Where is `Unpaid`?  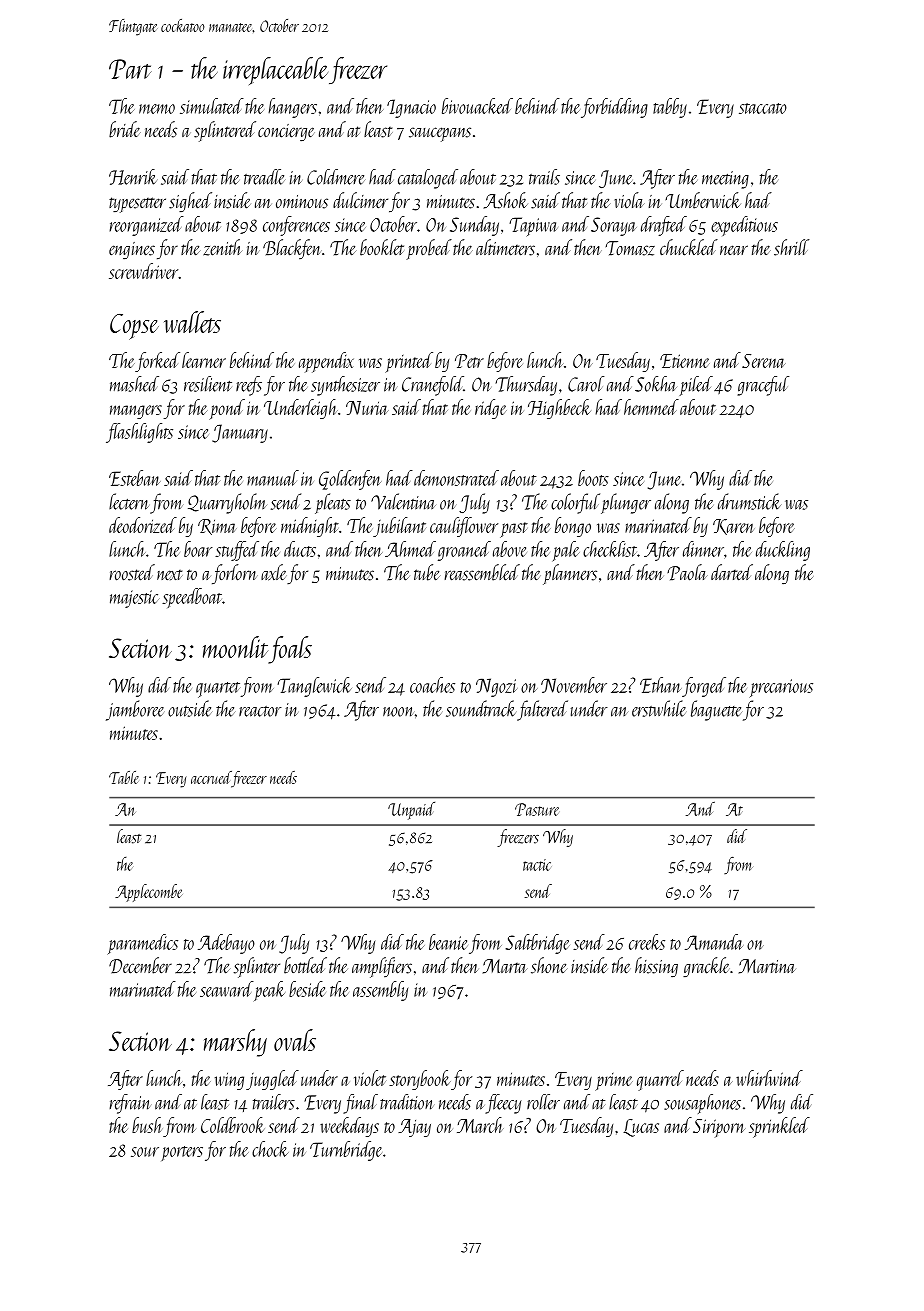
Unpaid is located at coordinates (411, 811).
